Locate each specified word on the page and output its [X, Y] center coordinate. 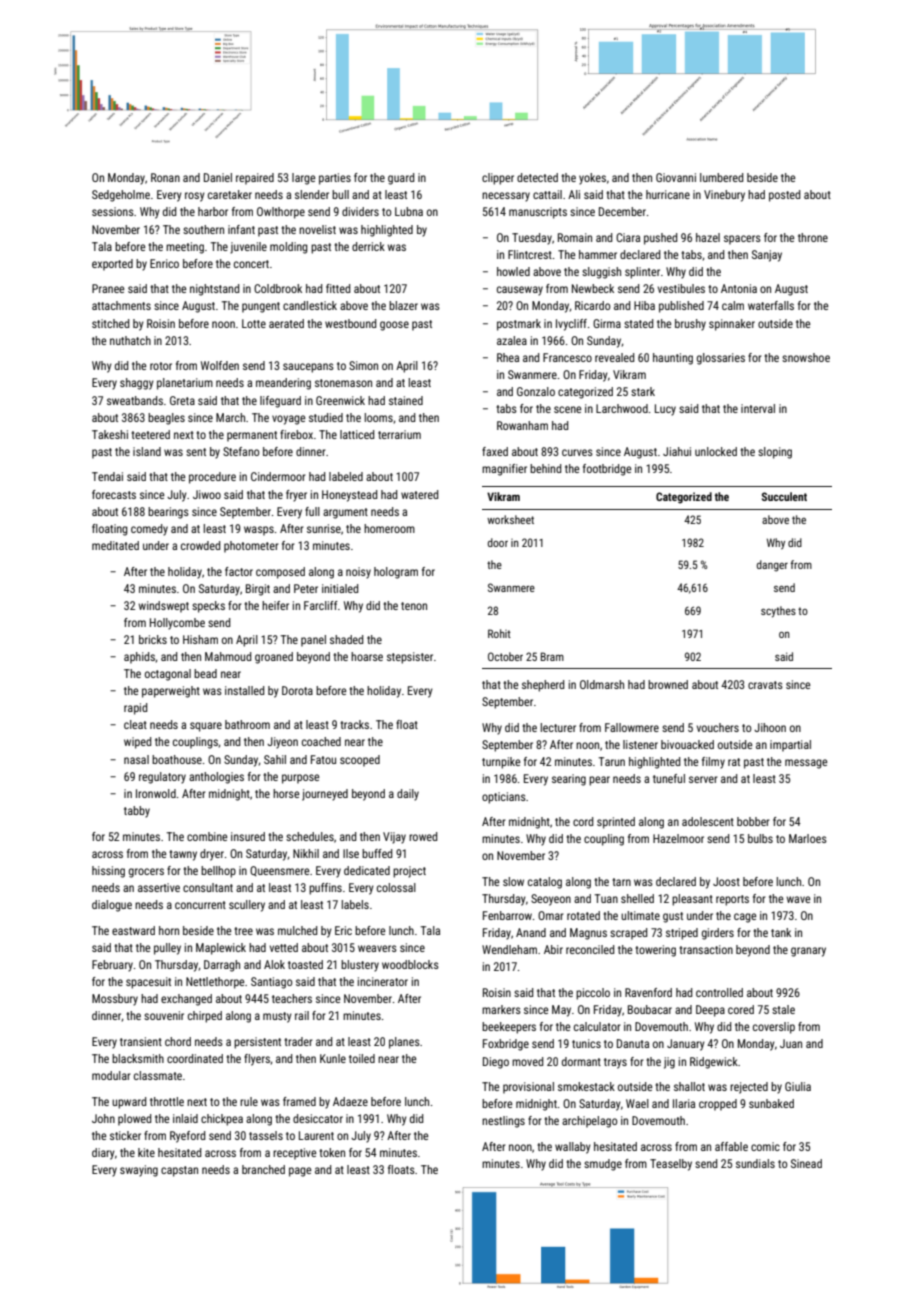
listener [640, 744]
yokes [592, 179]
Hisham [200, 639]
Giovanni [676, 177]
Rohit [499, 633]
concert [251, 264]
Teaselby [671, 1165]
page [300, 1172]
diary [103, 1154]
